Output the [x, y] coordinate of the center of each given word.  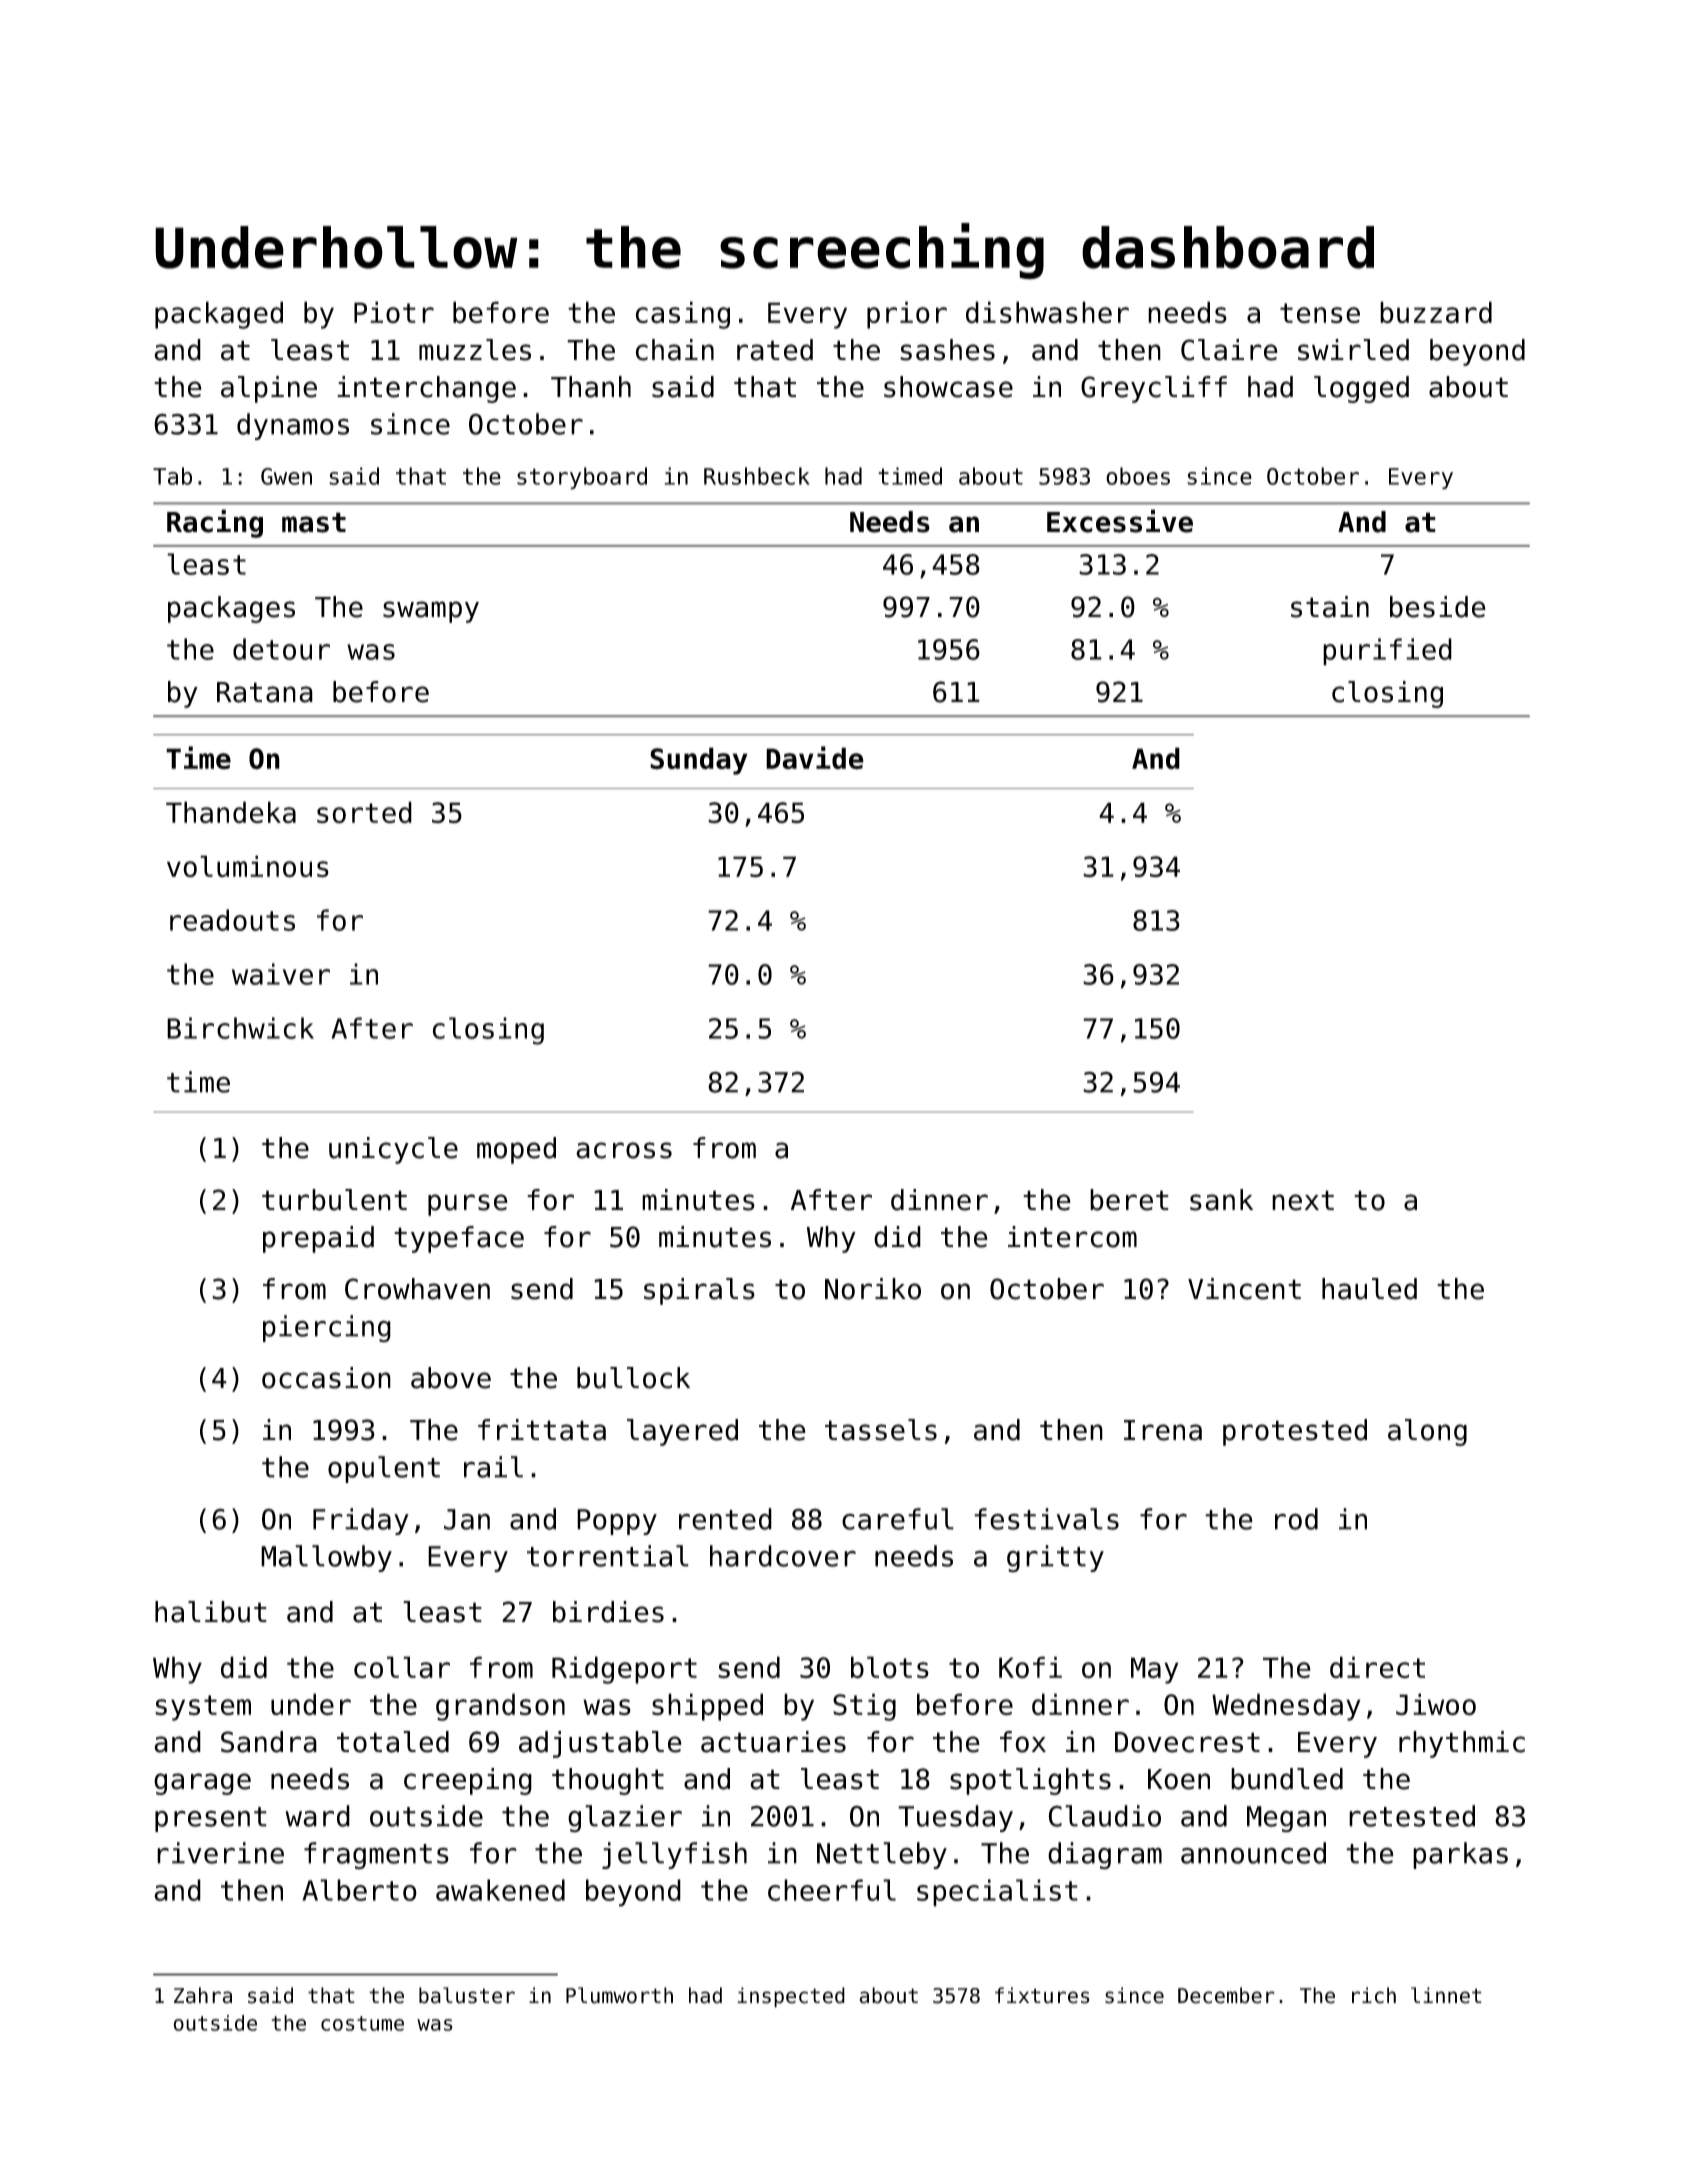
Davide [815, 758]
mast [314, 522]
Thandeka [231, 812]
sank [1221, 1200]
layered [682, 1432]
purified [1387, 652]
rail [493, 1467]
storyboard [582, 478]
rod [1296, 1519]
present [211, 1819]
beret [1129, 1200]
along [1427, 1432]
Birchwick [240, 1028]
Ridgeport [624, 1670]
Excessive [1120, 521]
